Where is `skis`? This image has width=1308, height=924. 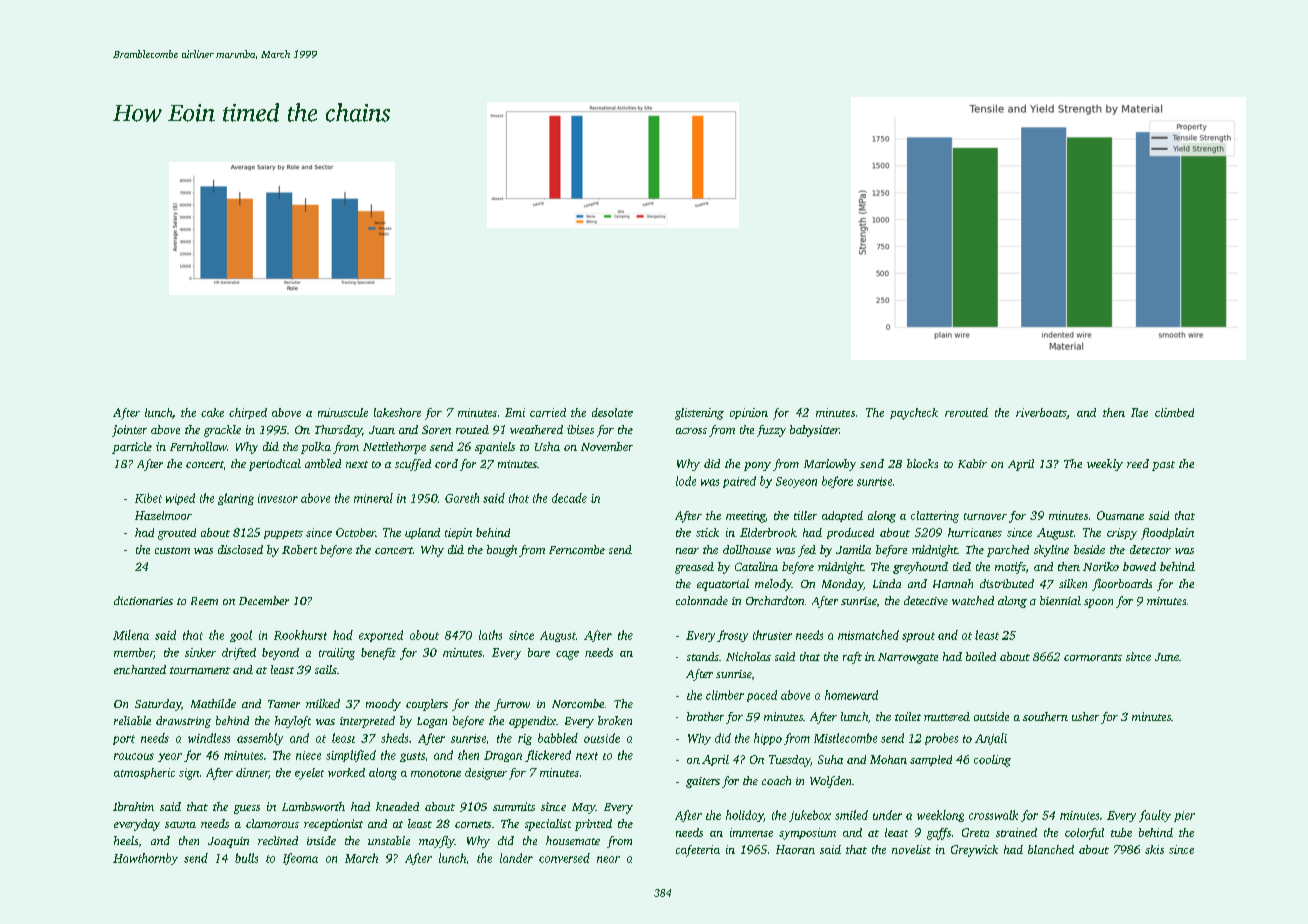
skis is located at coordinates (1154, 849).
